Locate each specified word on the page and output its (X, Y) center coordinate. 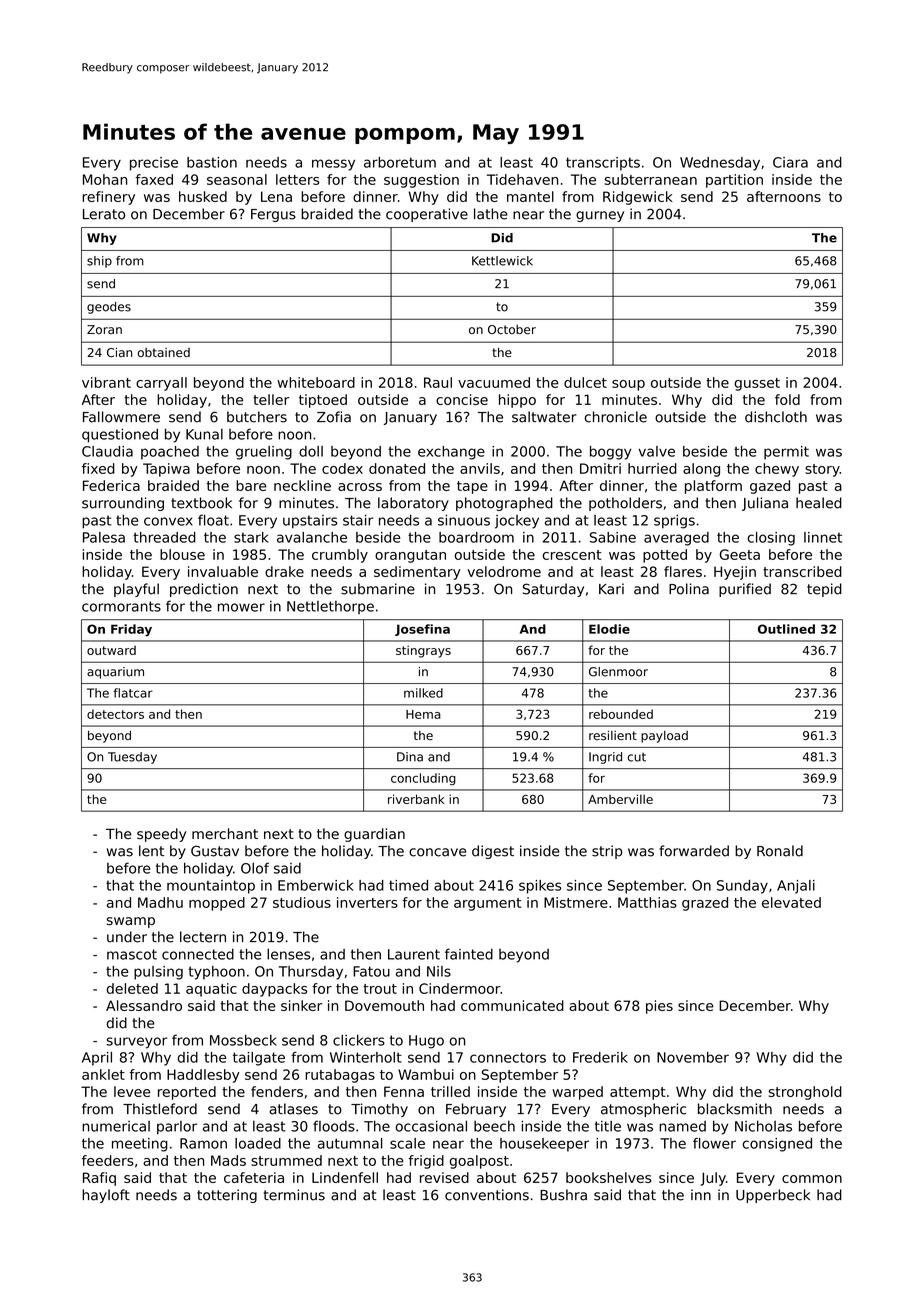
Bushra (563, 1195)
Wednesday (720, 164)
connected (198, 954)
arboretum (400, 162)
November (693, 1057)
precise (154, 164)
